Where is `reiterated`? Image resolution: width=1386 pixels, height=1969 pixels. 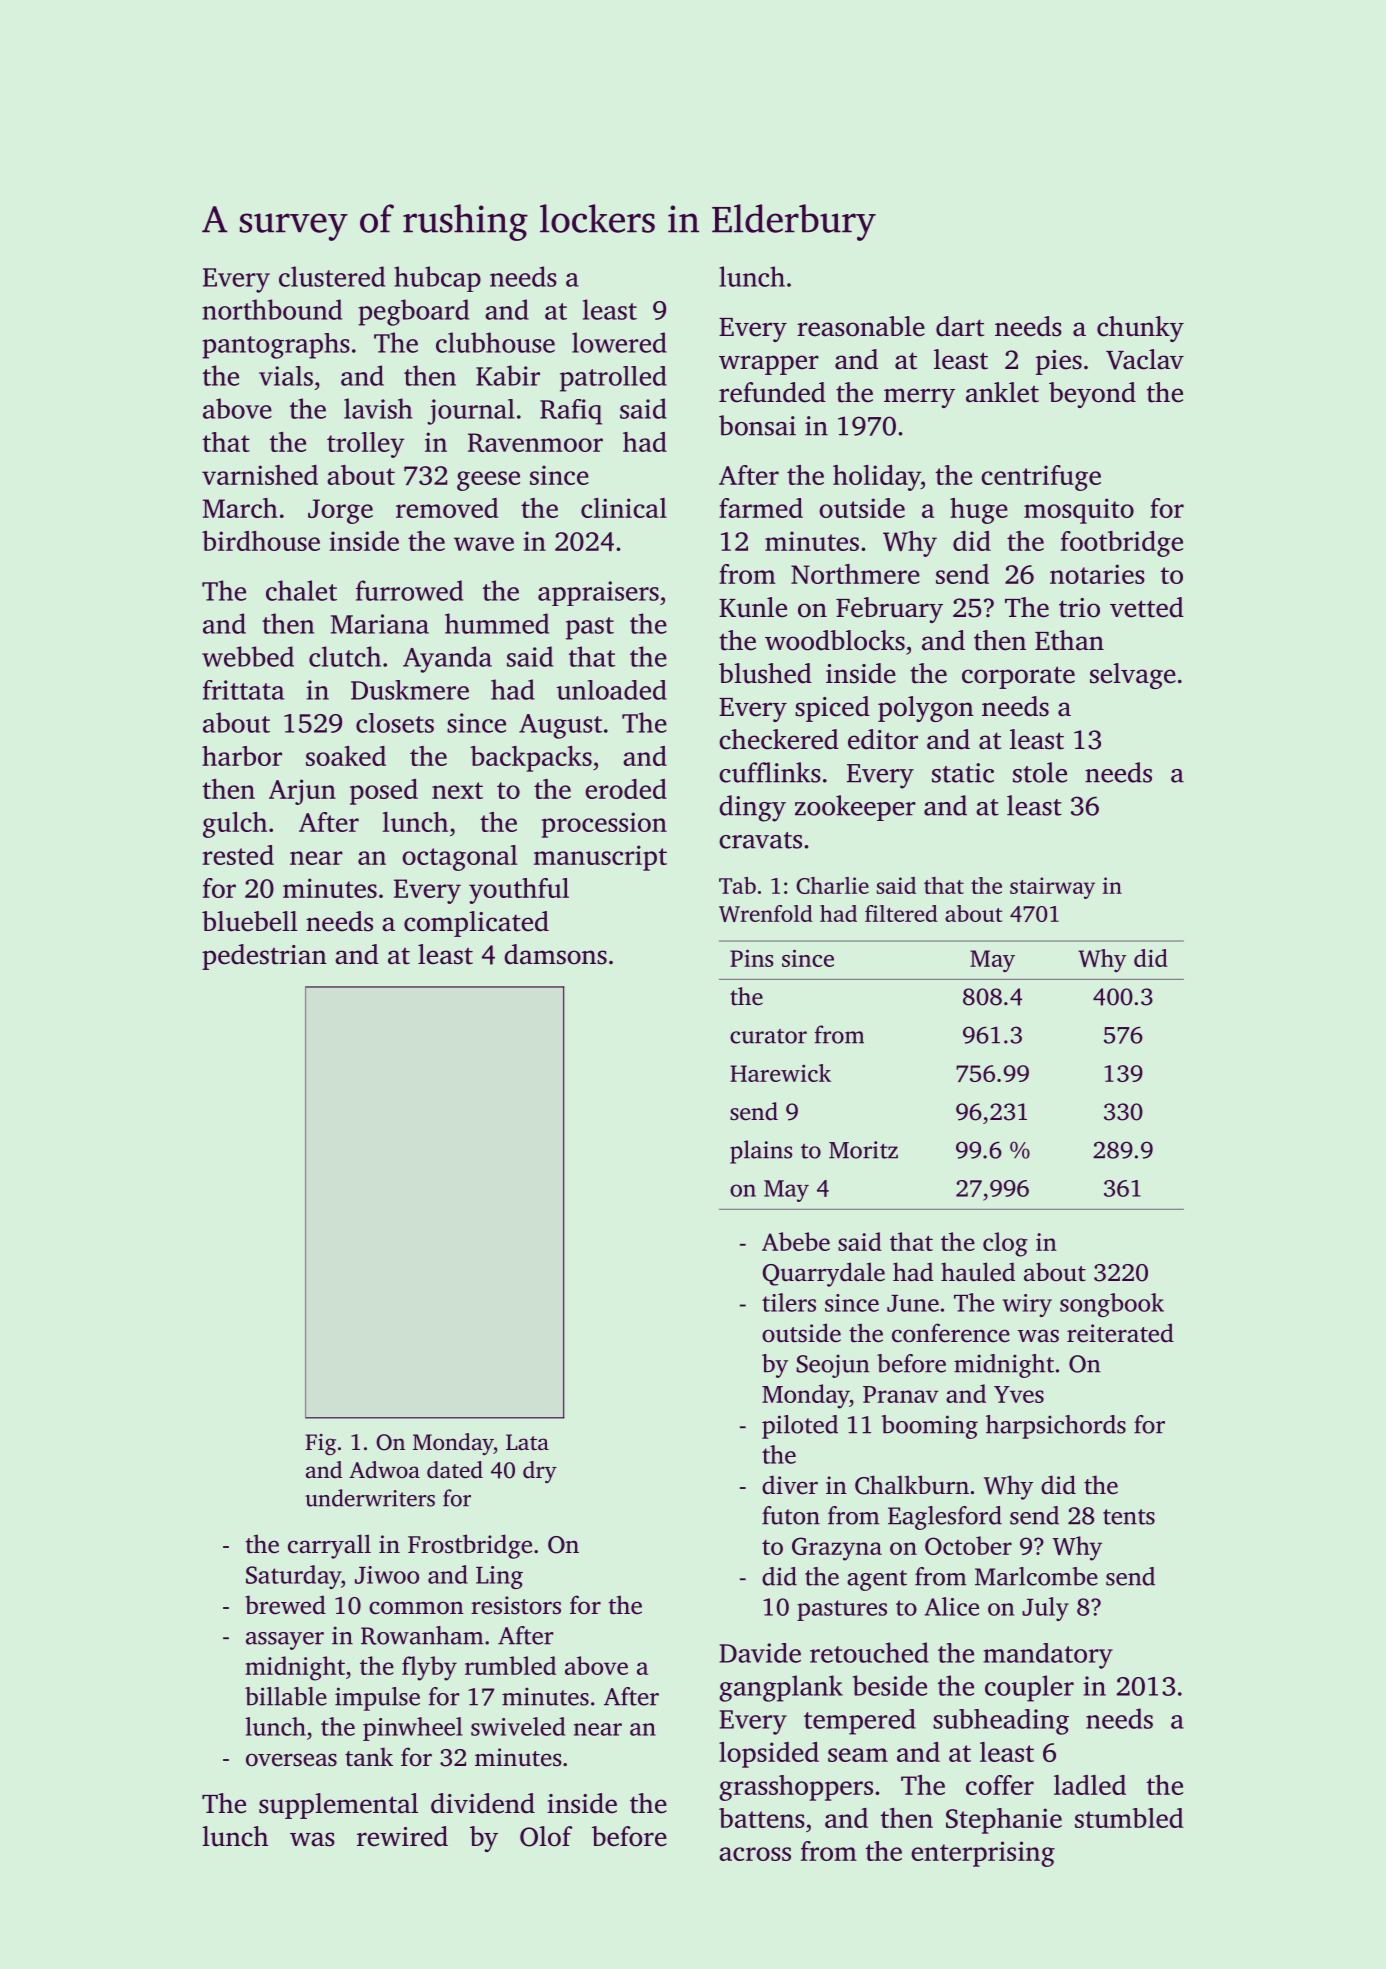
reiterated is located at coordinates (1120, 1333).
